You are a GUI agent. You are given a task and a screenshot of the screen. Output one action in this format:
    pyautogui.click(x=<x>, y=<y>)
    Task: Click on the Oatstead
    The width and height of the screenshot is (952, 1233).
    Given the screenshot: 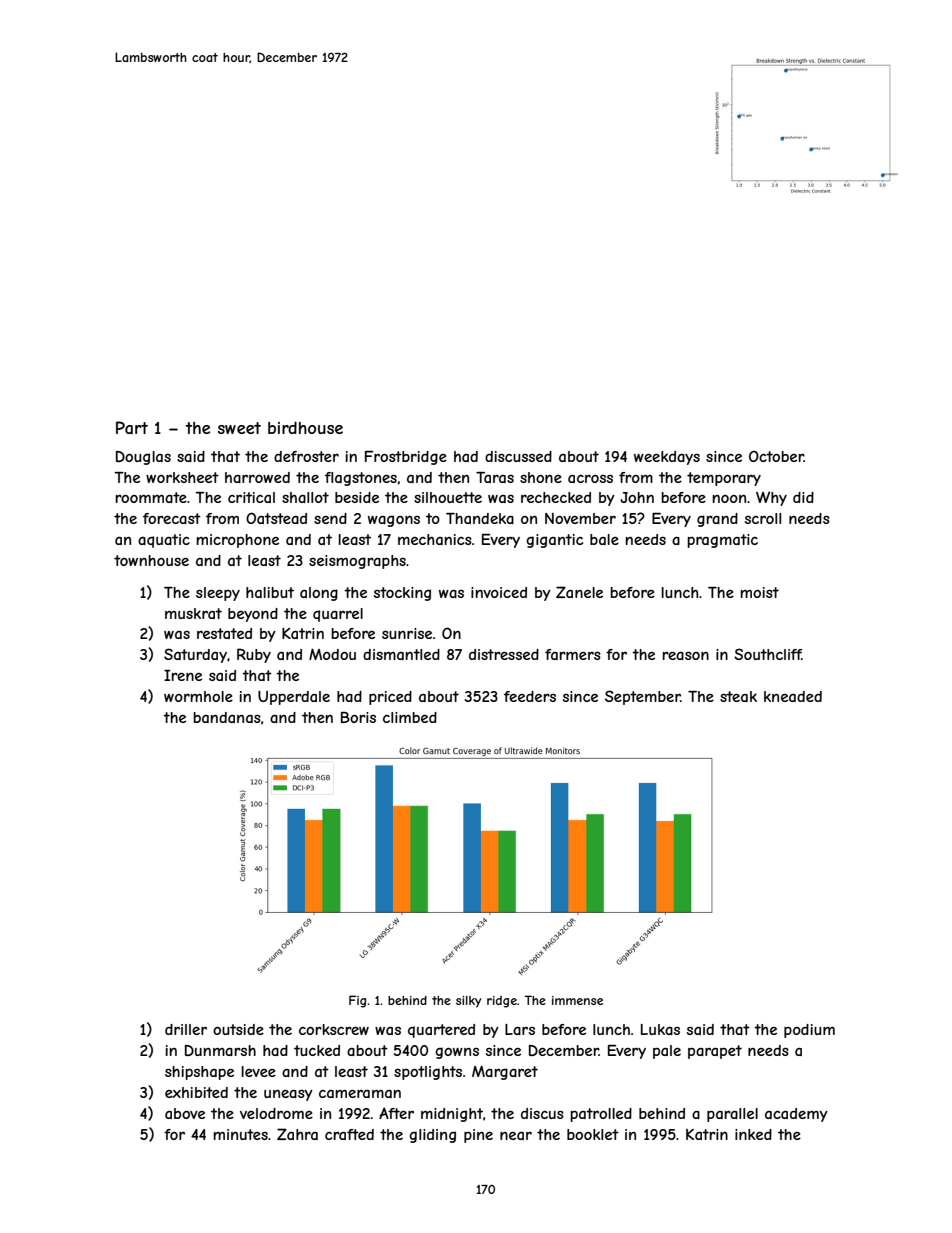 What is the action you would take?
    pyautogui.click(x=276, y=518)
